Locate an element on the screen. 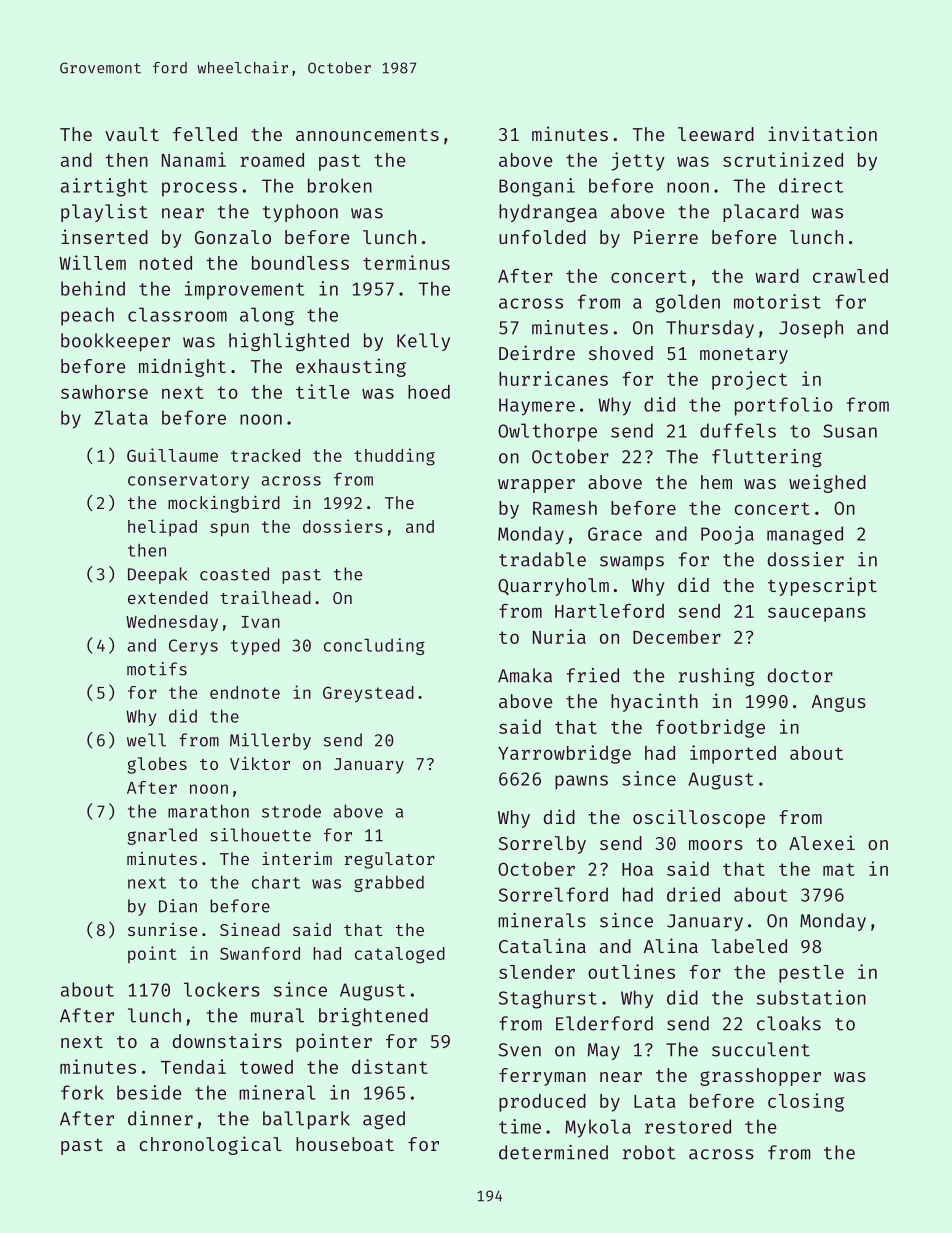 This screenshot has width=952, height=1233. airtight is located at coordinates (104, 187).
